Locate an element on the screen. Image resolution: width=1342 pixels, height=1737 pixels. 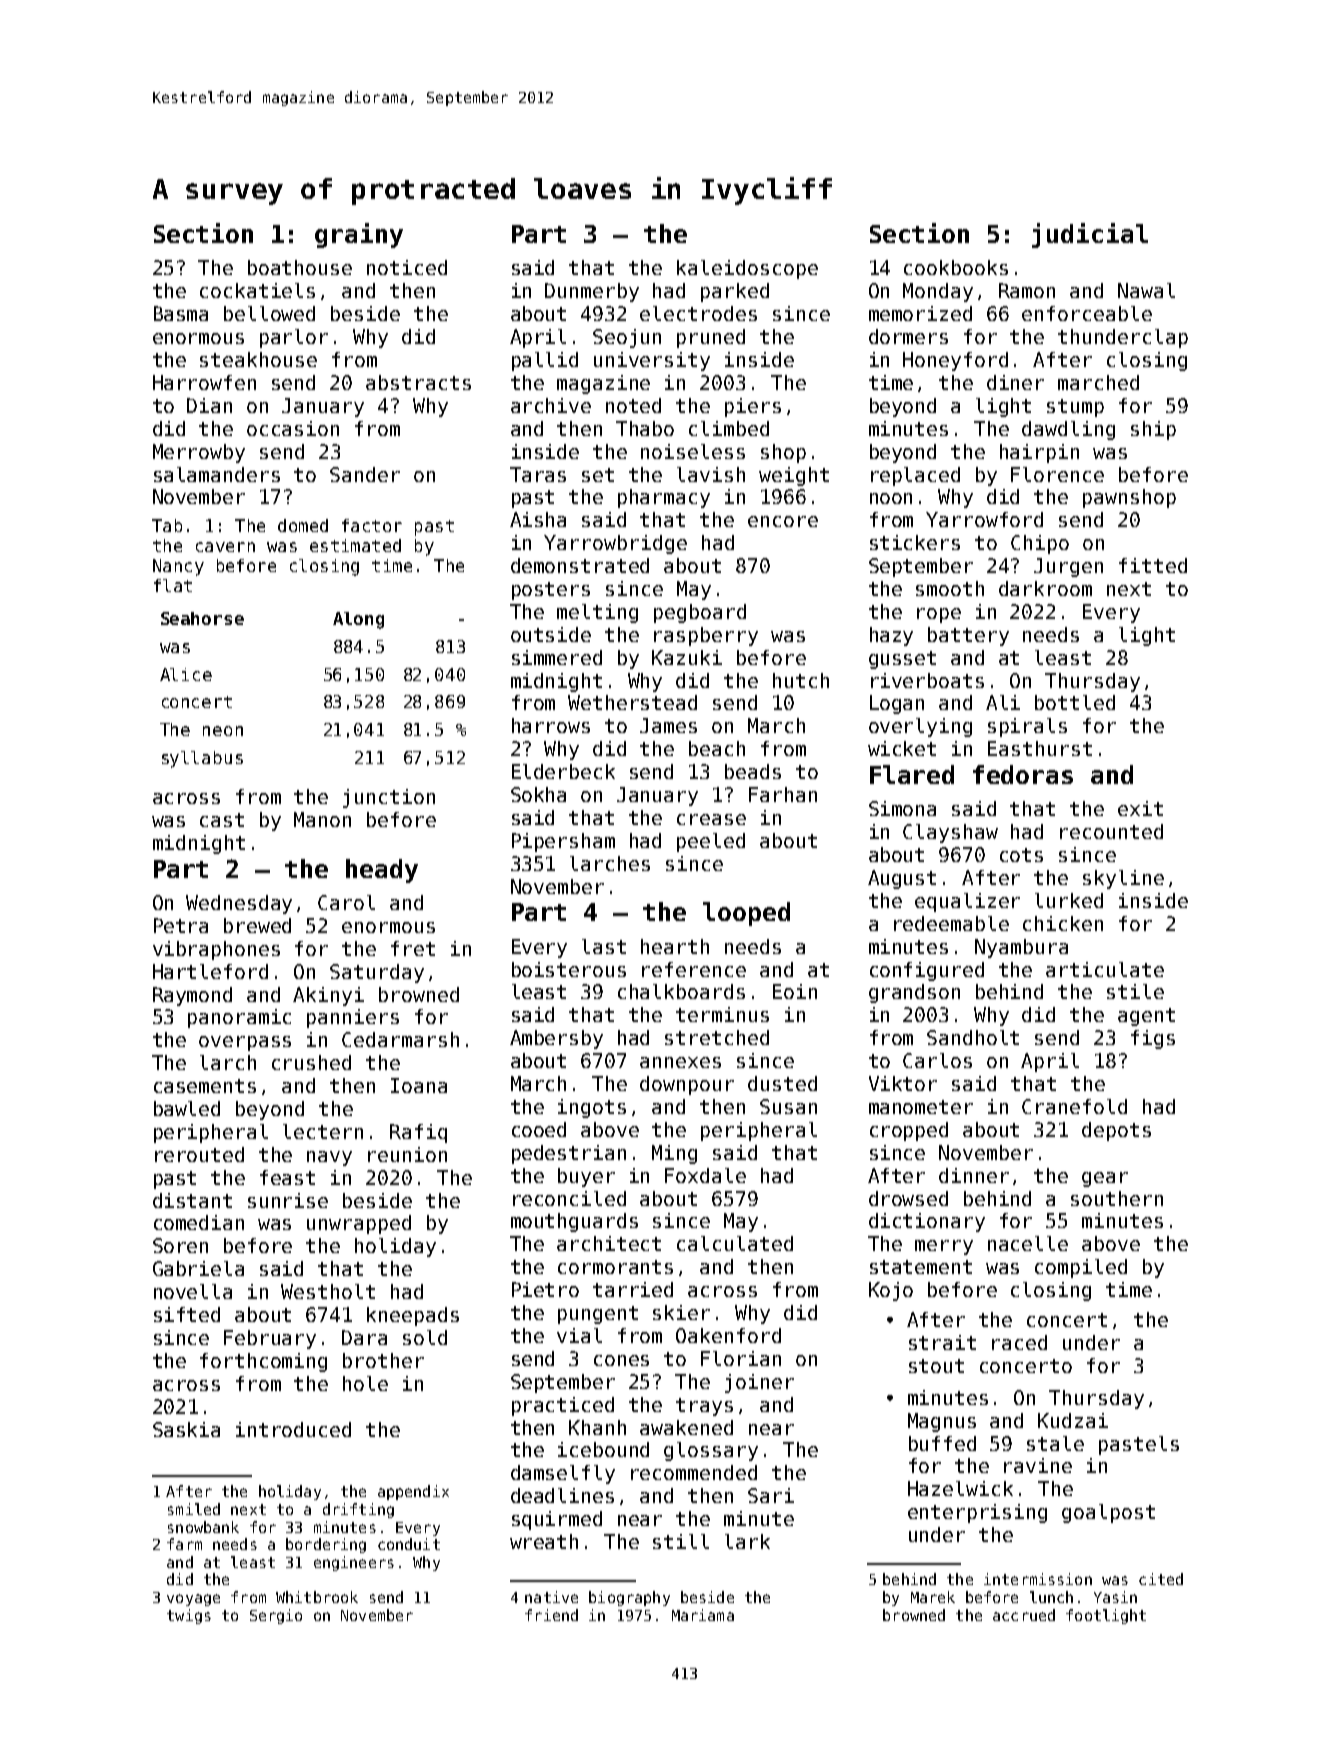
merry is located at coordinates (944, 1247).
